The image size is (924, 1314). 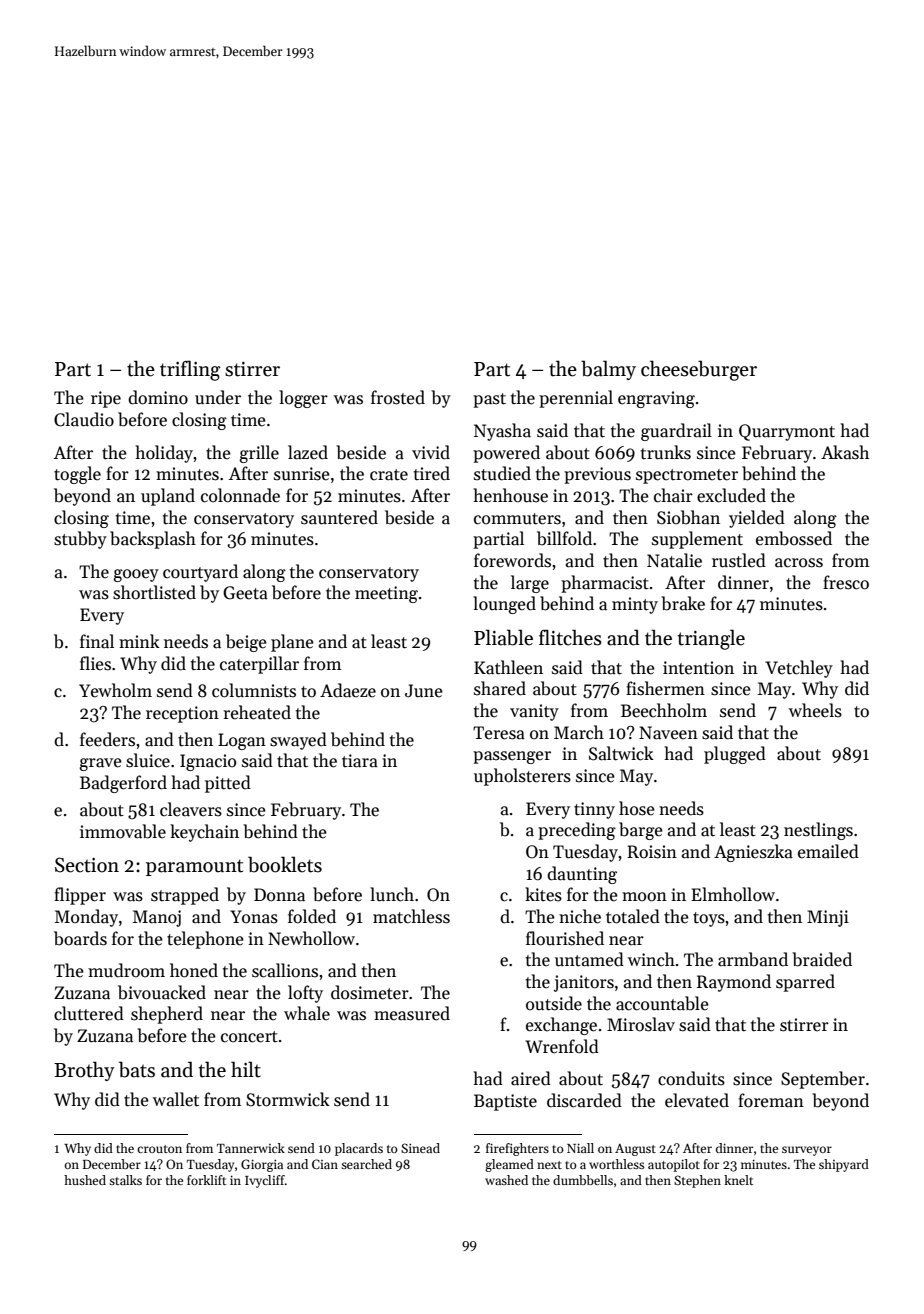 I want to click on June, so click(x=424, y=691).
